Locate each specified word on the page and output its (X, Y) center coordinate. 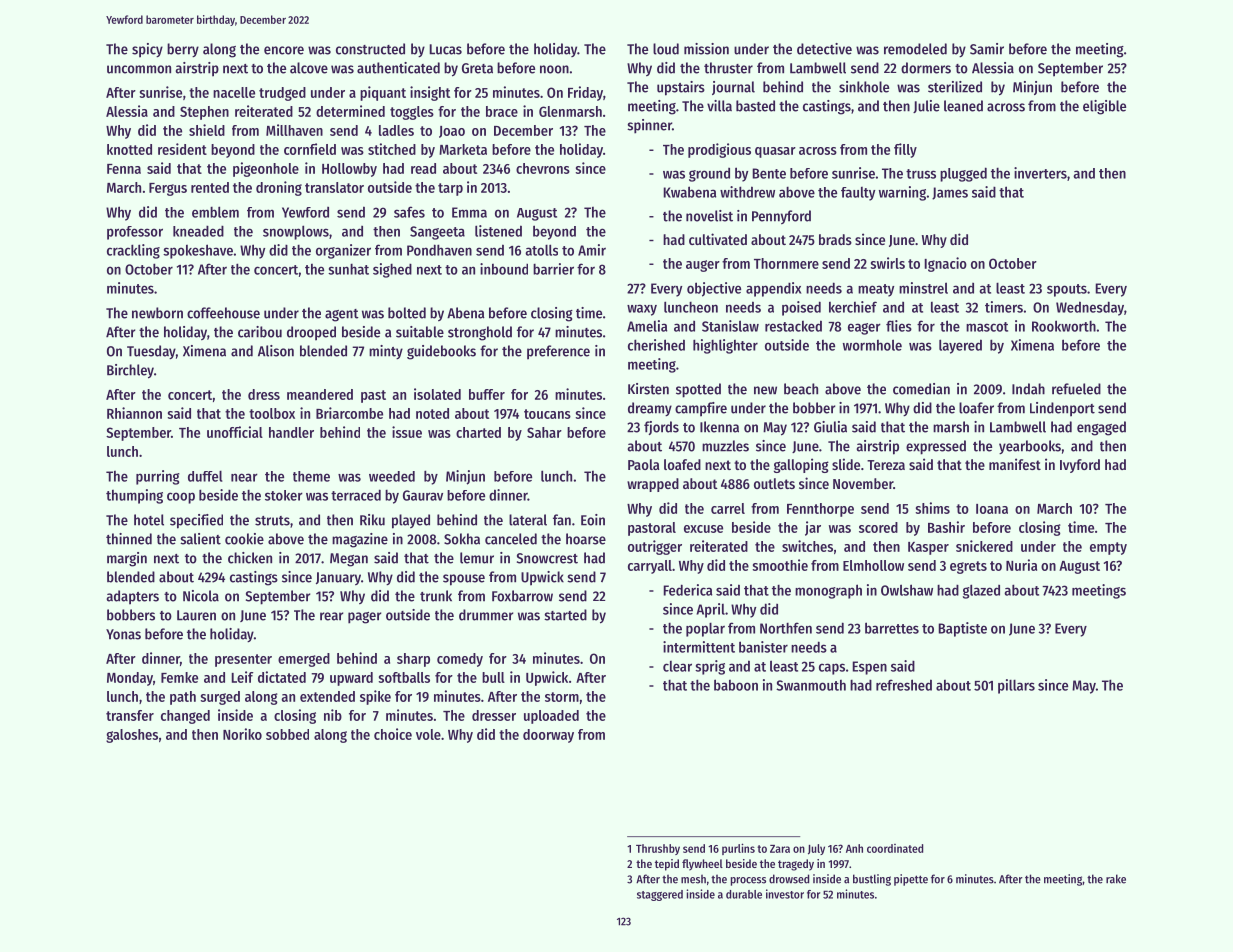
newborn (157, 313)
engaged (1101, 428)
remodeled (915, 49)
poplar (705, 630)
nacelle (234, 92)
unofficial (235, 432)
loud (666, 49)
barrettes (892, 628)
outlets (774, 483)
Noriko (242, 734)
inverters (1040, 173)
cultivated (718, 239)
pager (364, 618)
